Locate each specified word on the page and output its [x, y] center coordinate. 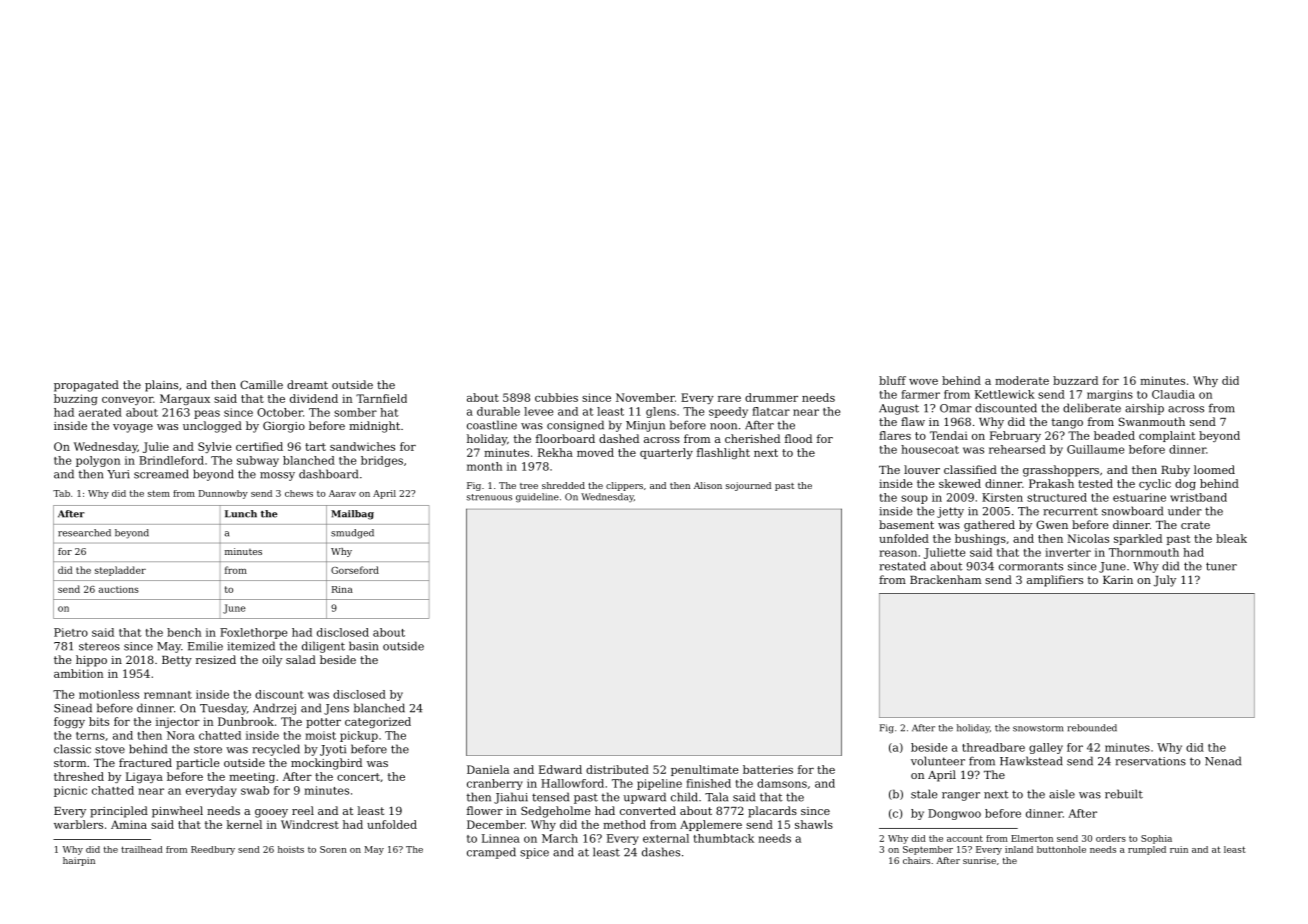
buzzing [76, 399]
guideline [537, 497]
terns [90, 736]
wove [923, 382]
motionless [109, 694]
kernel [244, 824]
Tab [61, 493]
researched [84, 533]
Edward [560, 769]
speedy [728, 412]
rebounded [1092, 728]
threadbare [993, 747]
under [1185, 511]
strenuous [489, 497]
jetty [950, 512]
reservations [1150, 761]
